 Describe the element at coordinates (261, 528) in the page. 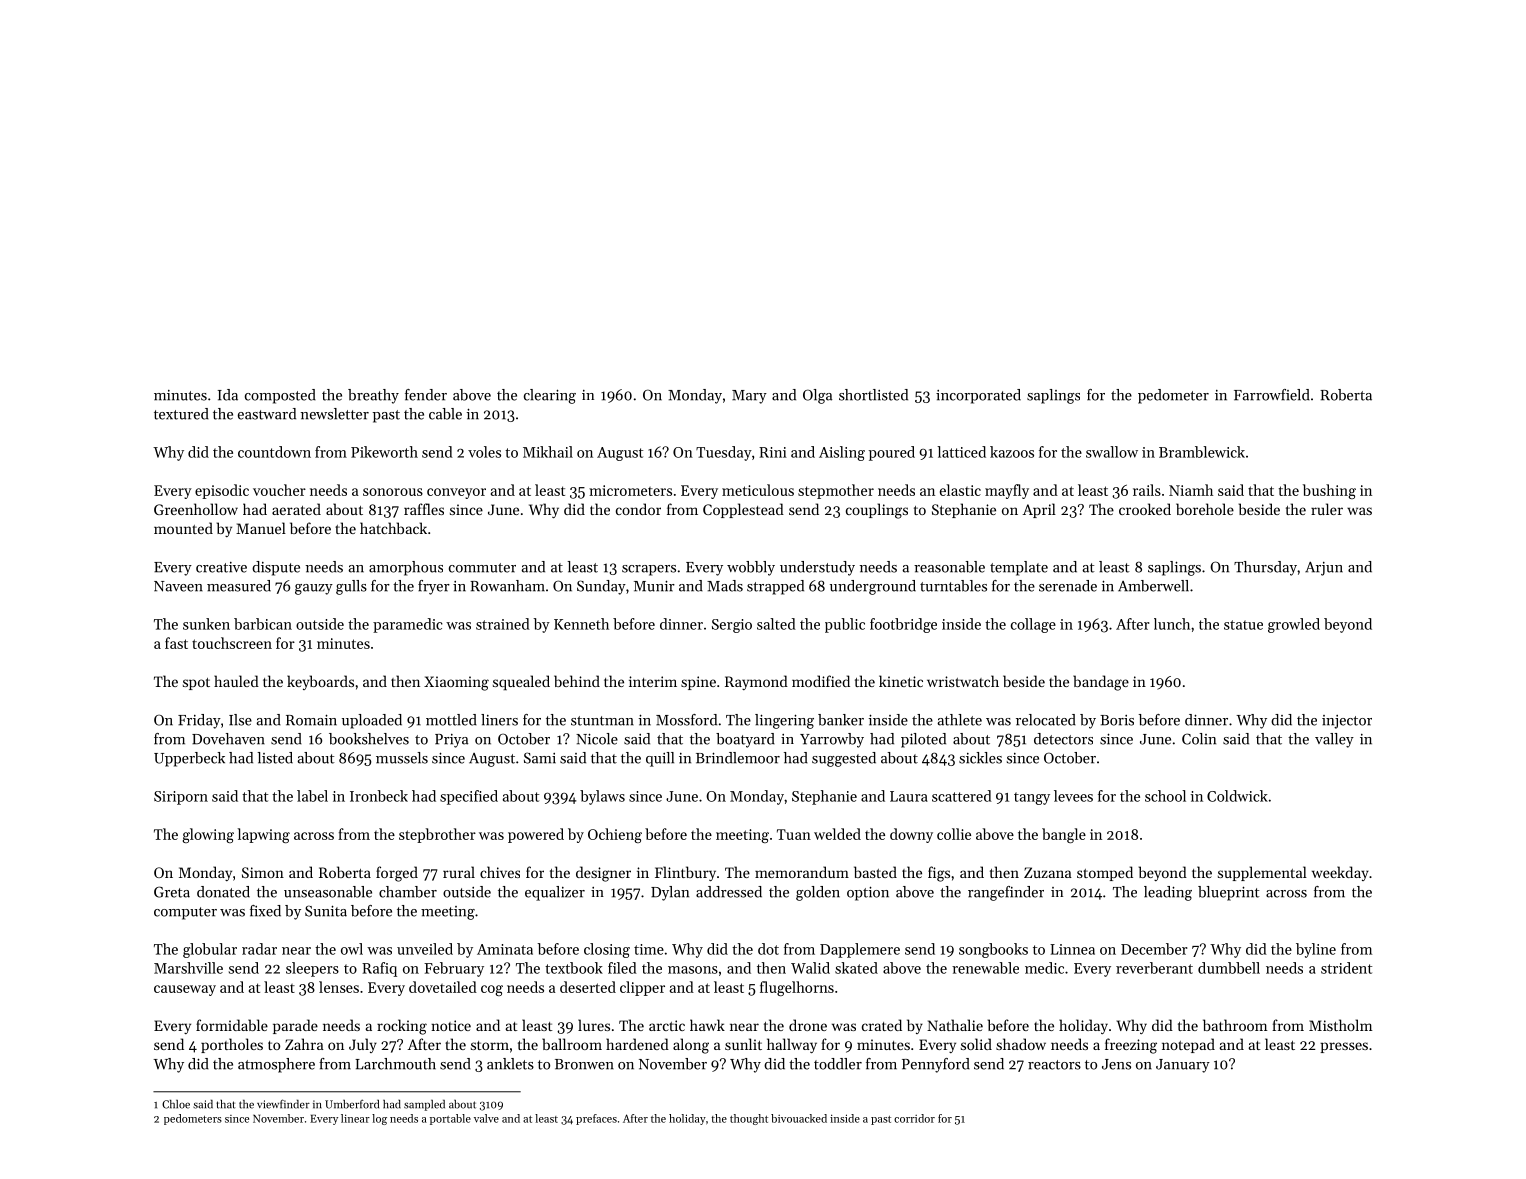

I see `Manuel` at that location.
